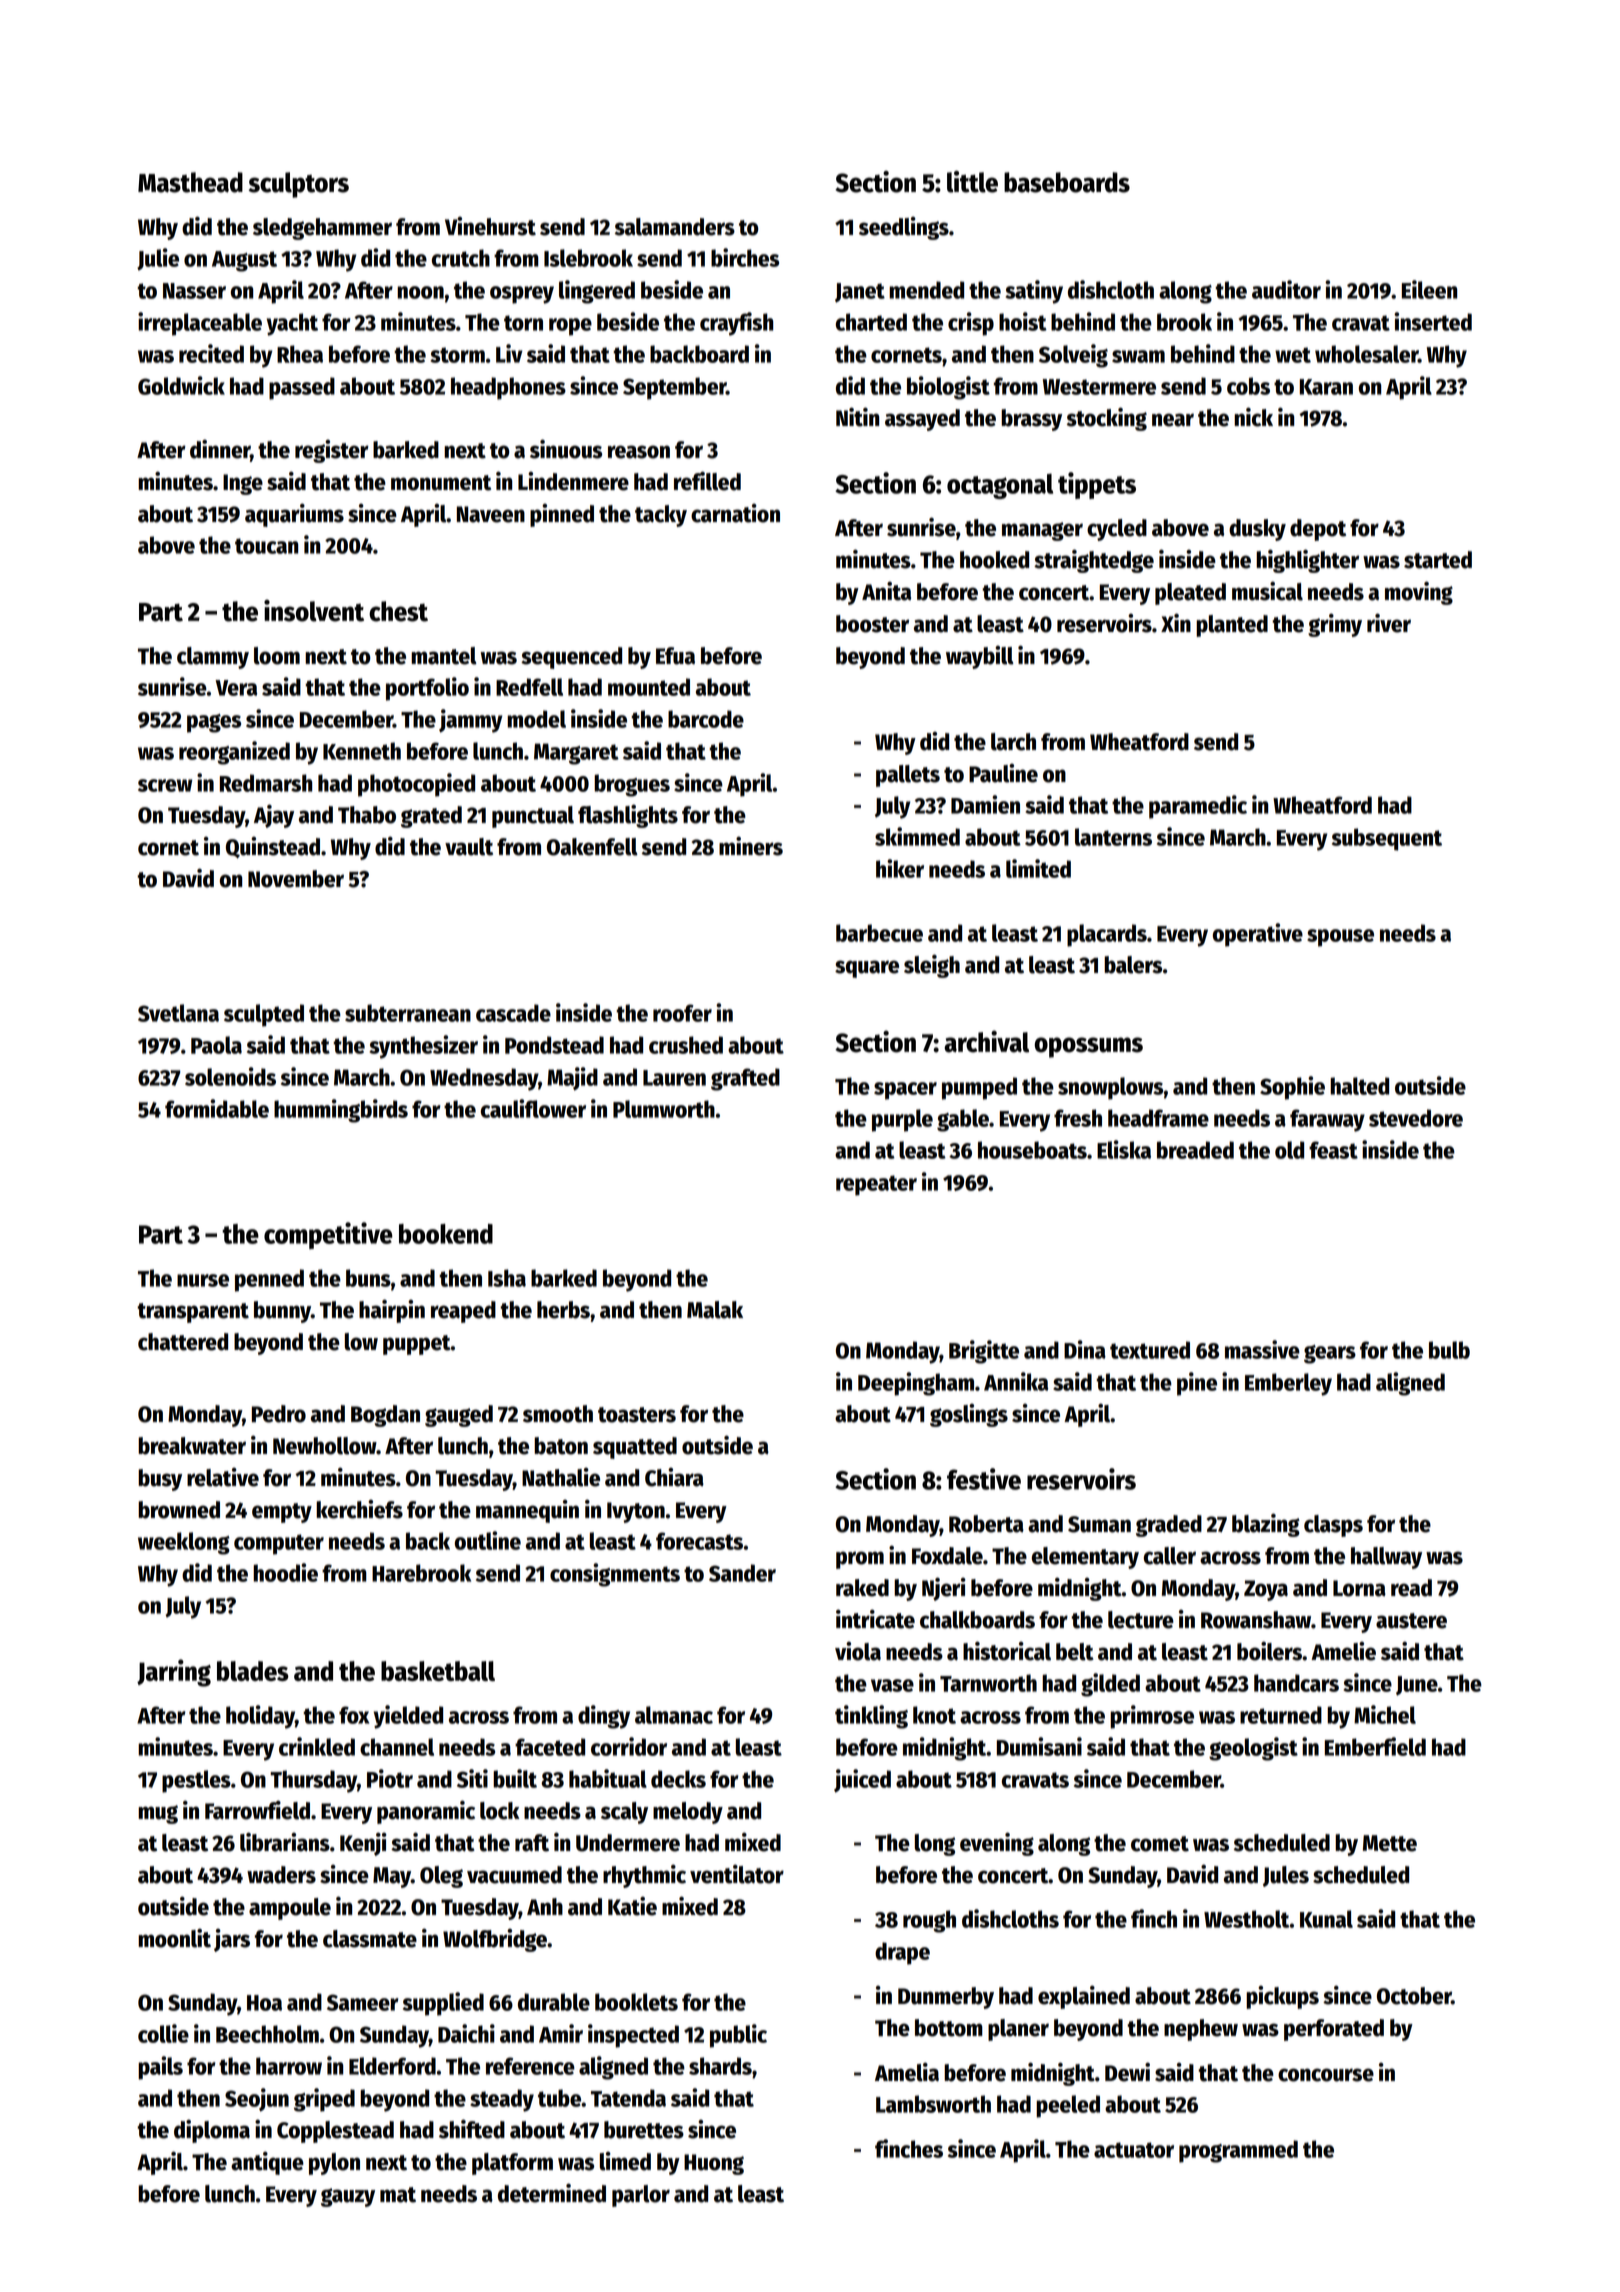 Image resolution: width=1620 pixels, height=2292 pixels. What do you see at coordinates (1411, 1621) in the screenshot?
I see `austere` at bounding box center [1411, 1621].
